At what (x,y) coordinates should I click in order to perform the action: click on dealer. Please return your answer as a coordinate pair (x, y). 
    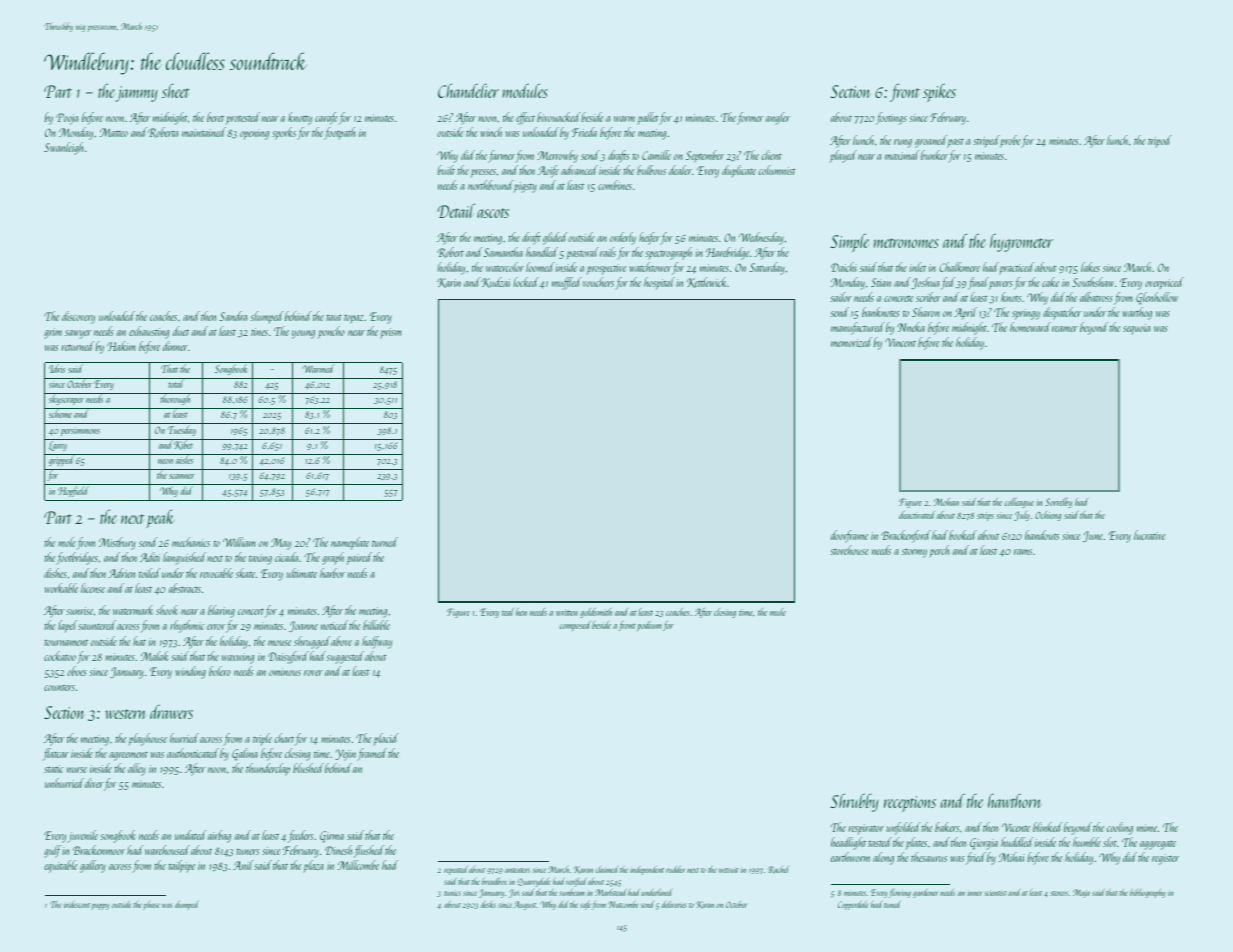
    Looking at the image, I should click on (680, 170).
